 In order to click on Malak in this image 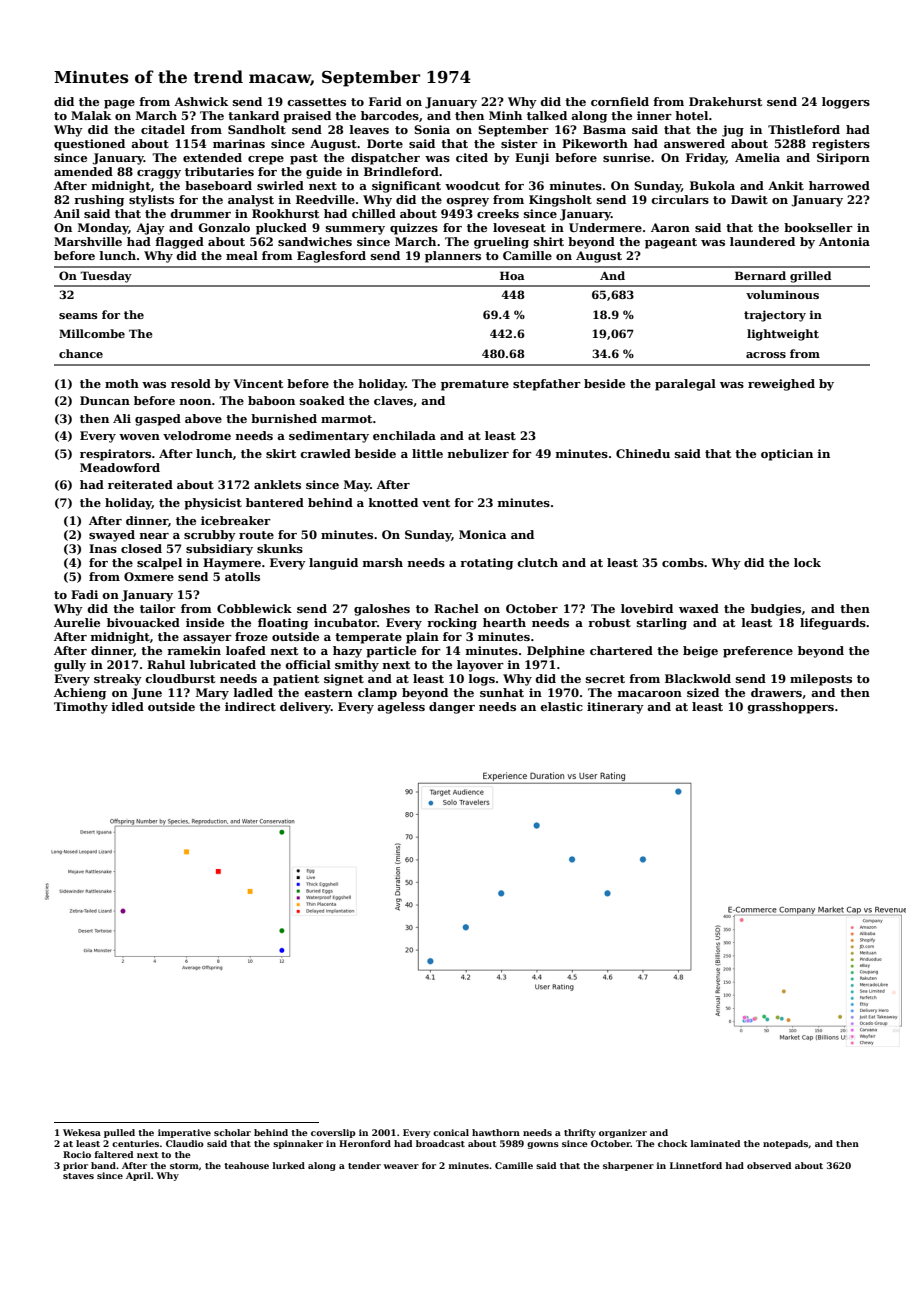, I will do `click(91, 115)`.
